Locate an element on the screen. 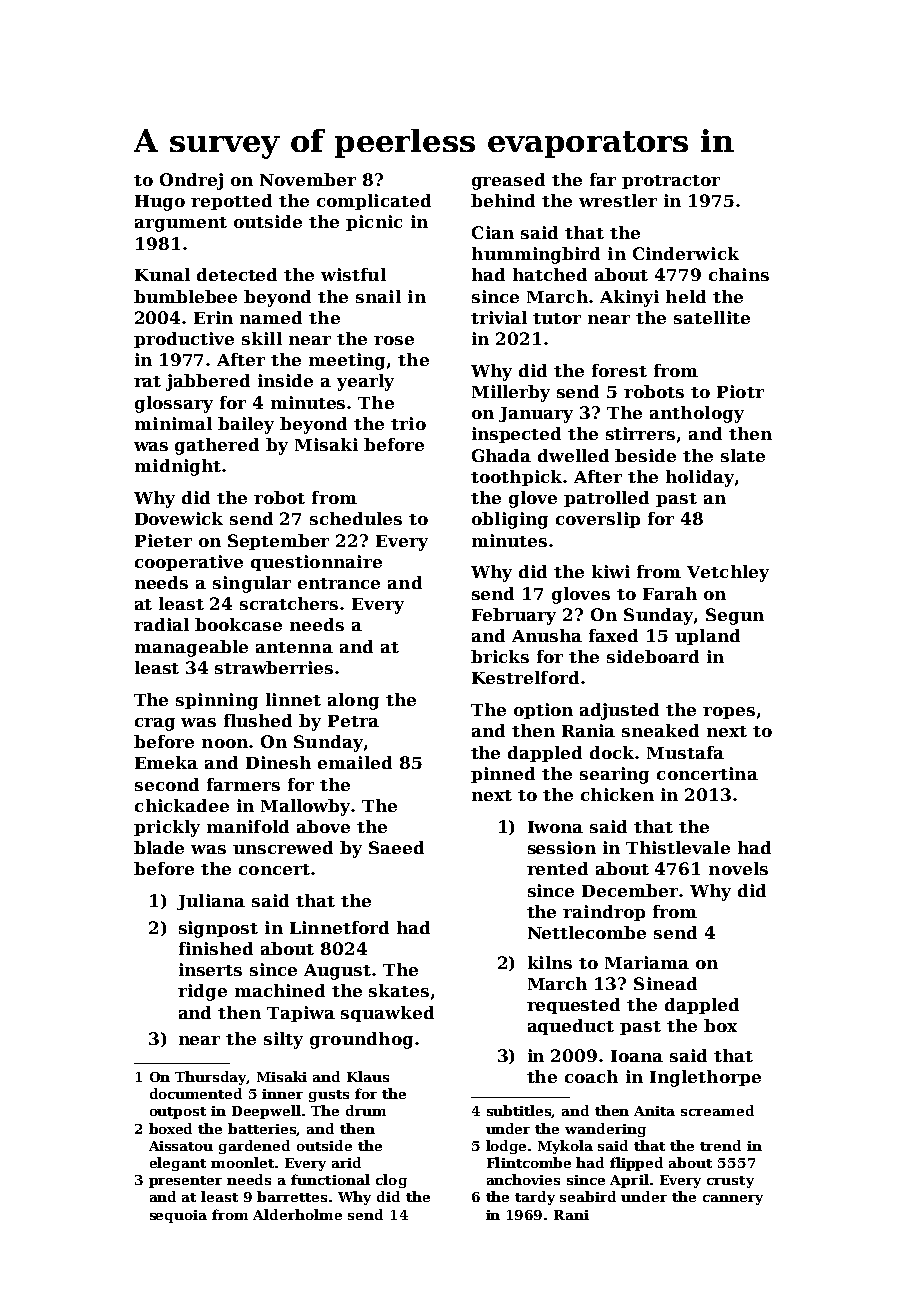 The height and width of the screenshot is (1316, 908). Sinead is located at coordinates (665, 983).
